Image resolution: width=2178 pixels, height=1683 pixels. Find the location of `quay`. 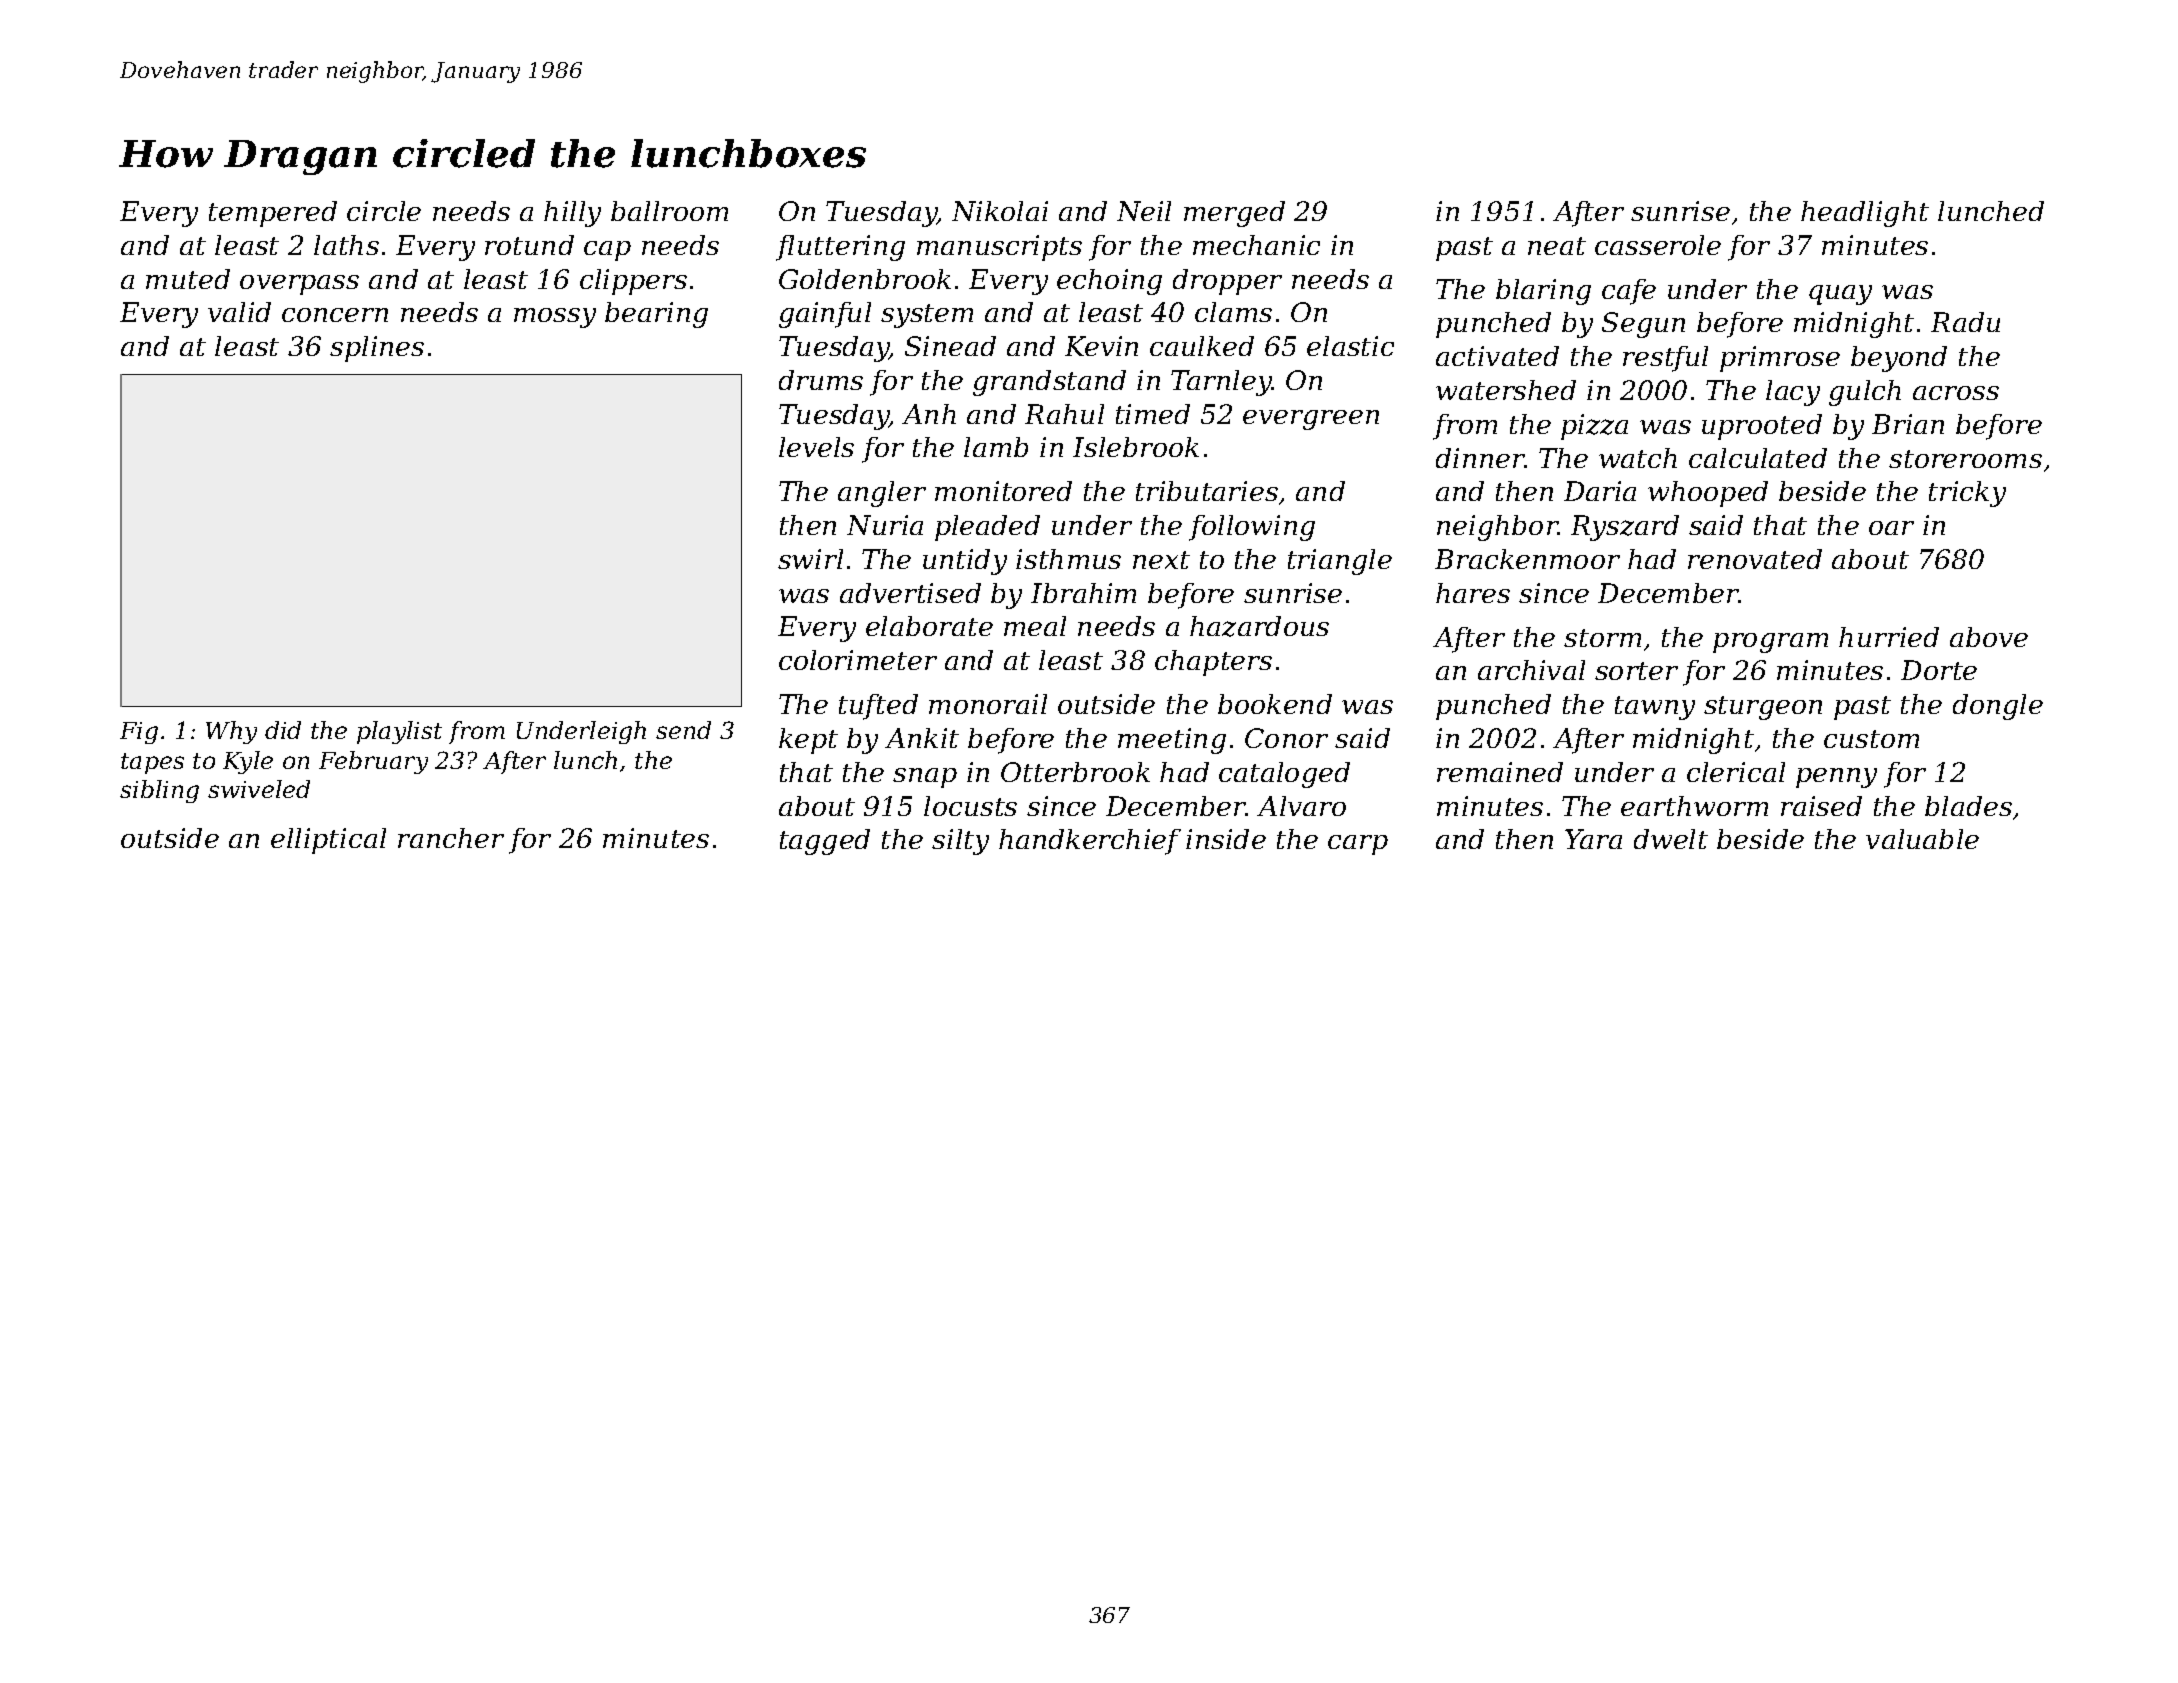

quay is located at coordinates (1840, 295).
